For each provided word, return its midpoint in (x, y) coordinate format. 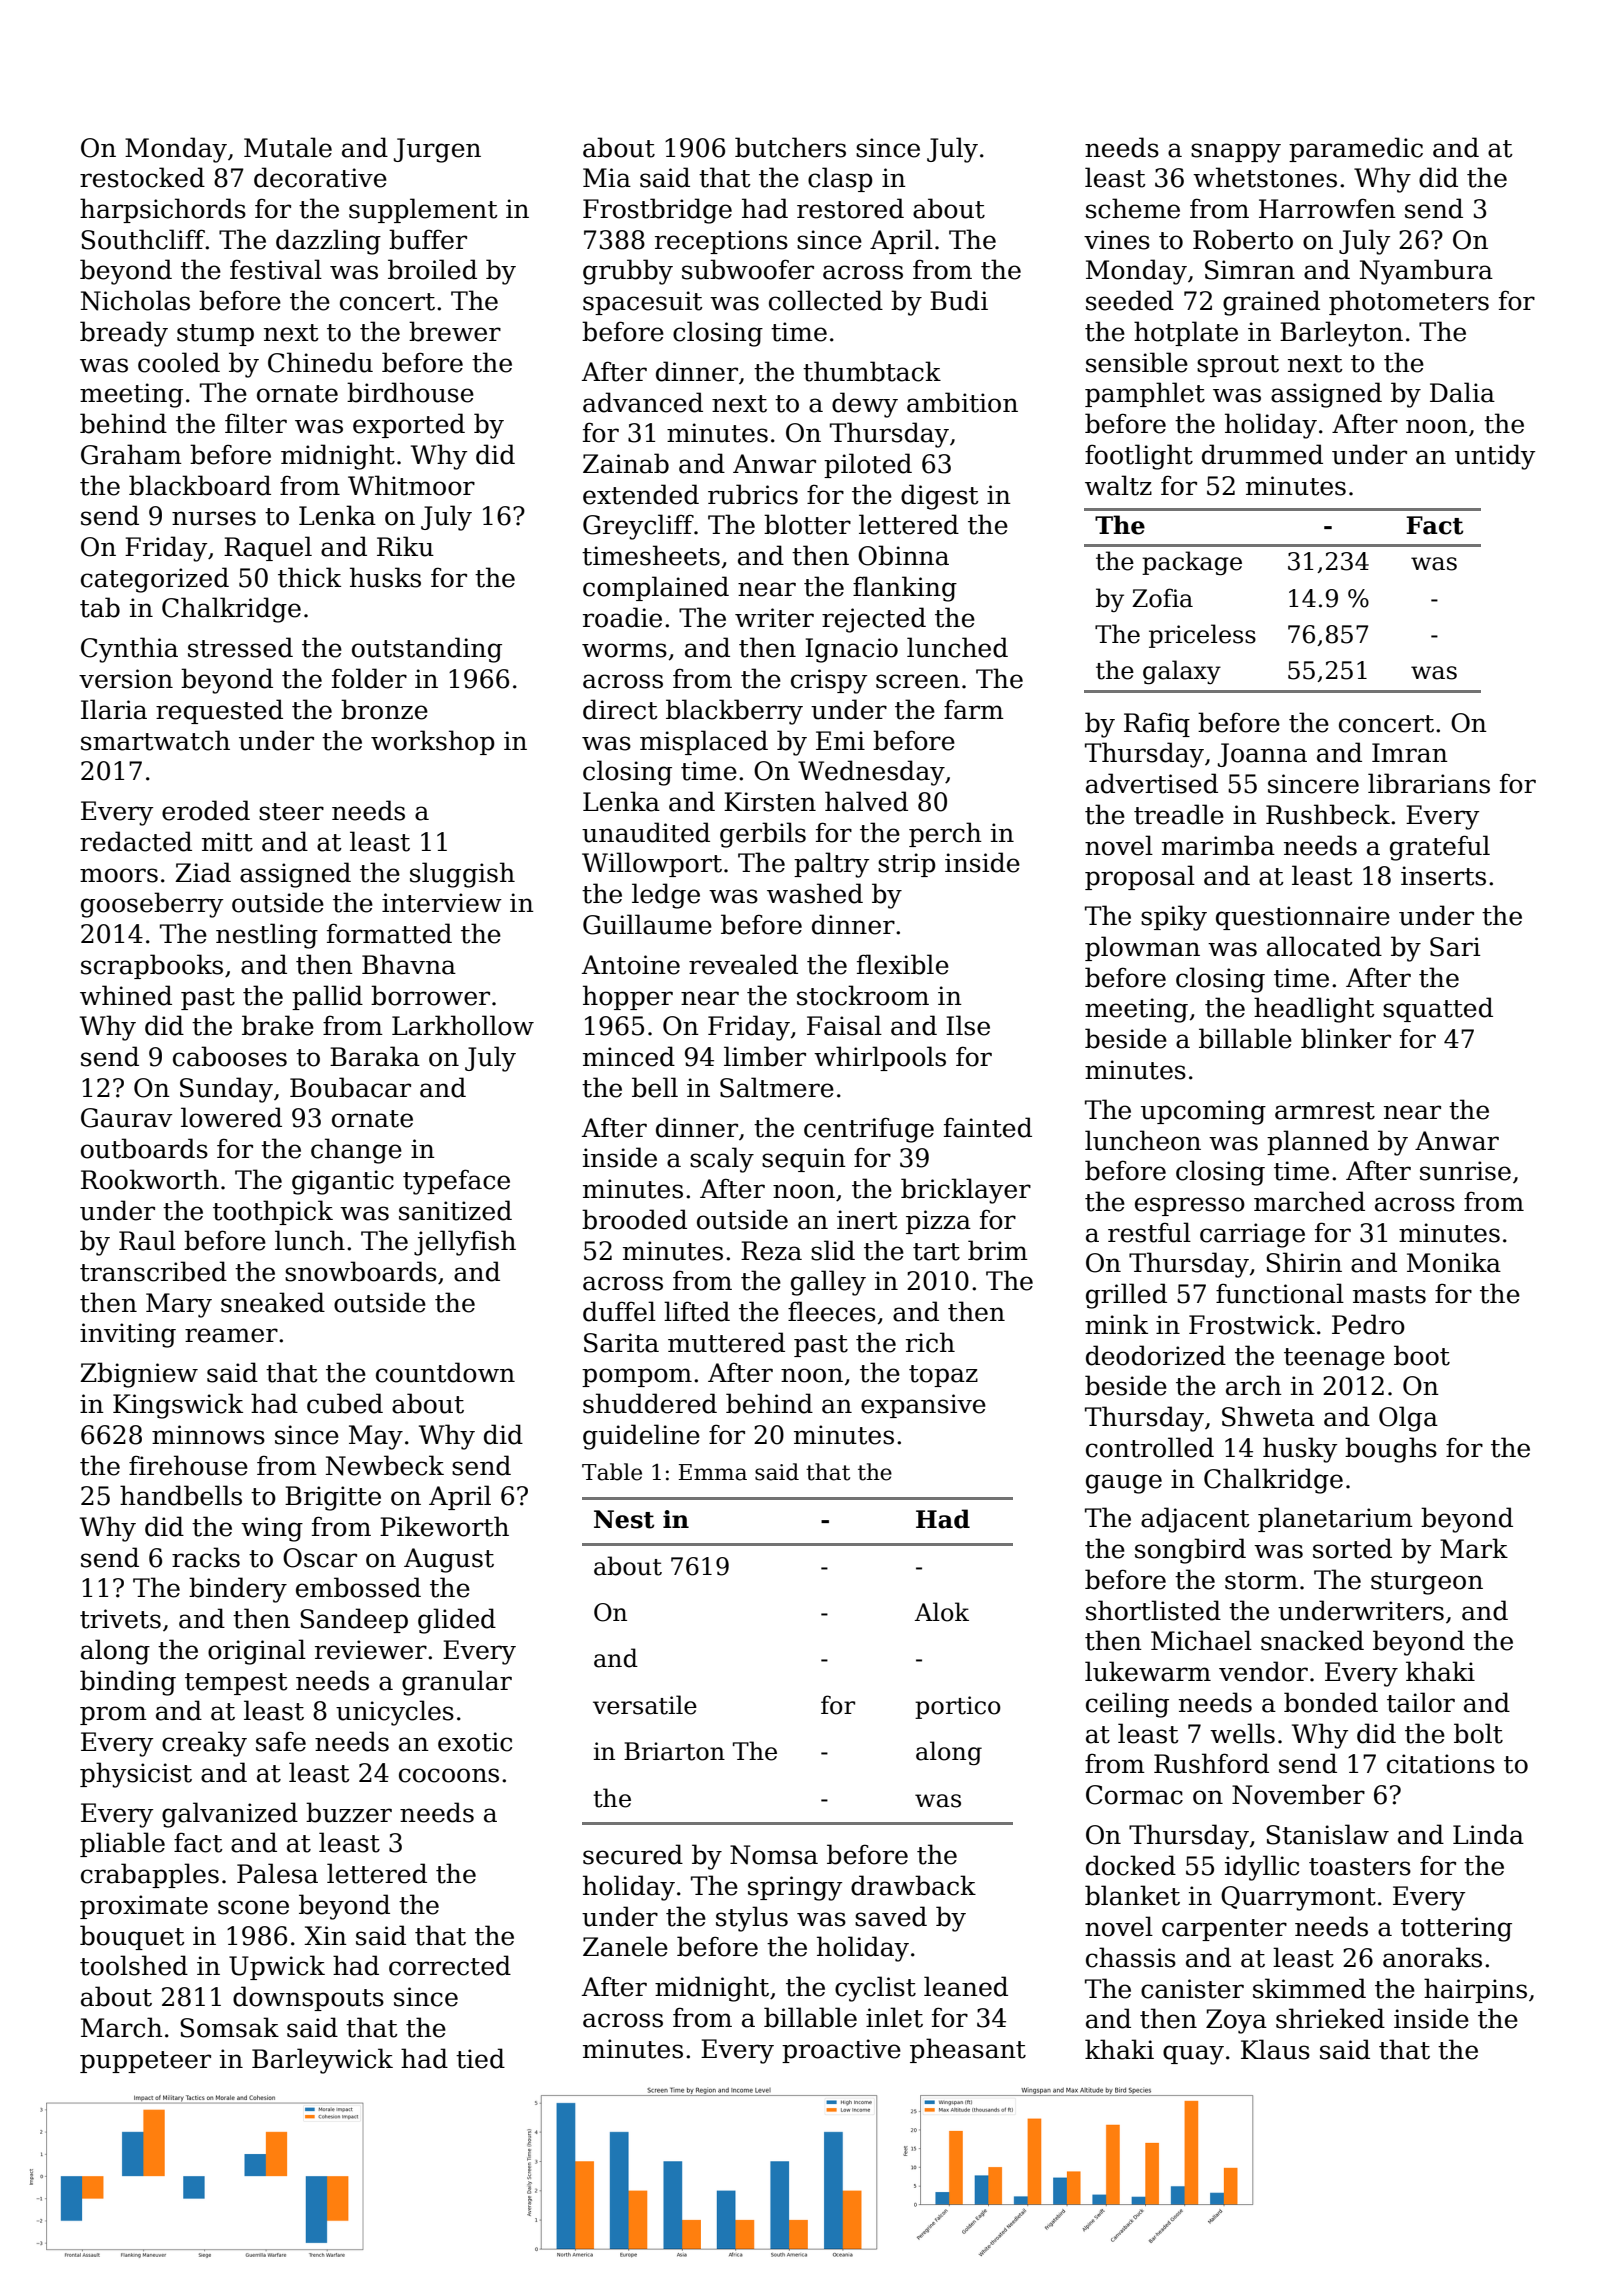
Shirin (1304, 1262)
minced (629, 1056)
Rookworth (150, 1179)
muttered (726, 1342)
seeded (1130, 300)
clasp (840, 179)
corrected (450, 1965)
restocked (142, 177)
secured (633, 1854)
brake (278, 1025)
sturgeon (1427, 1583)
